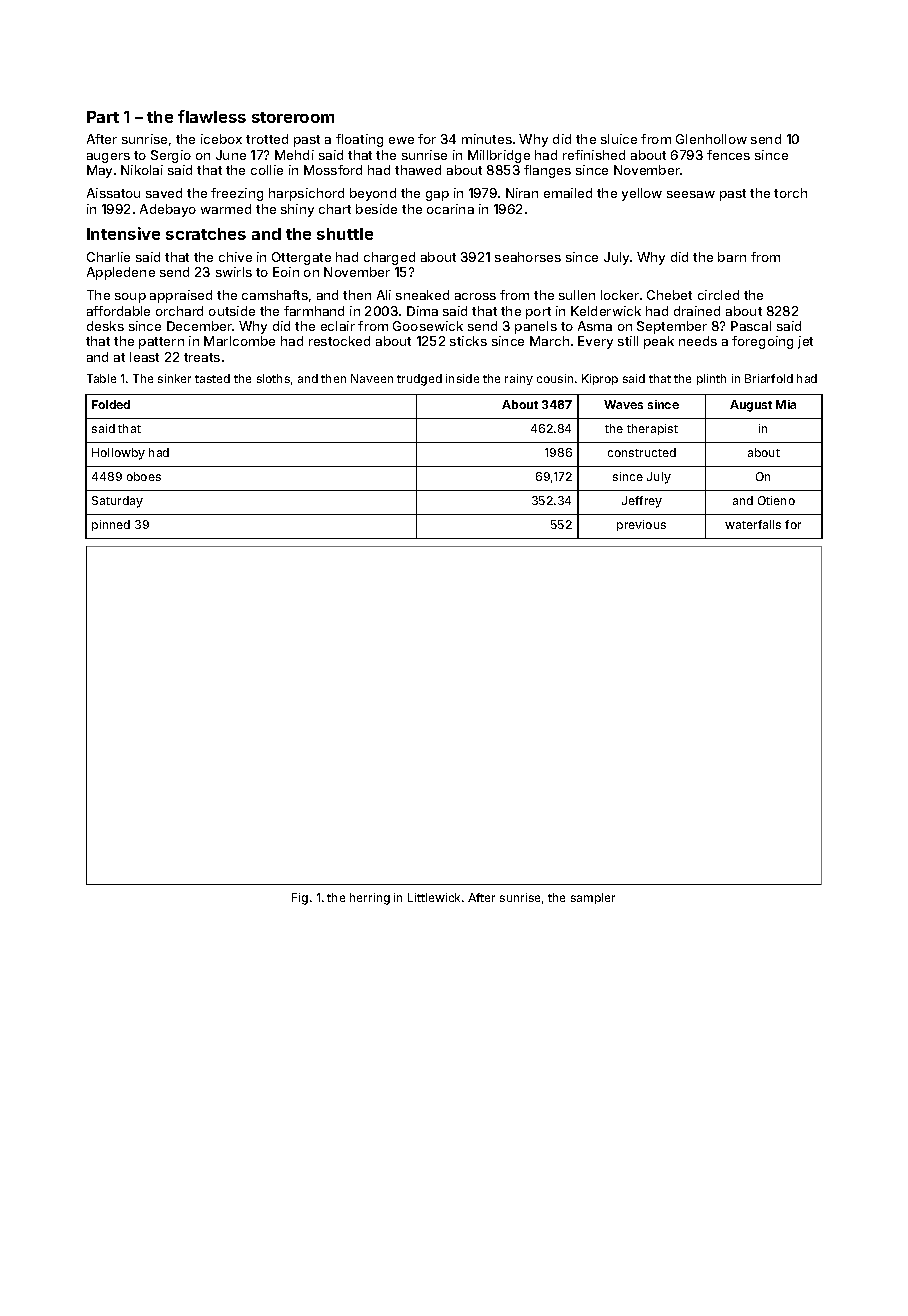 Image resolution: width=908 pixels, height=1316 pixels. What do you see at coordinates (698, 341) in the screenshot?
I see `needs` at bounding box center [698, 341].
